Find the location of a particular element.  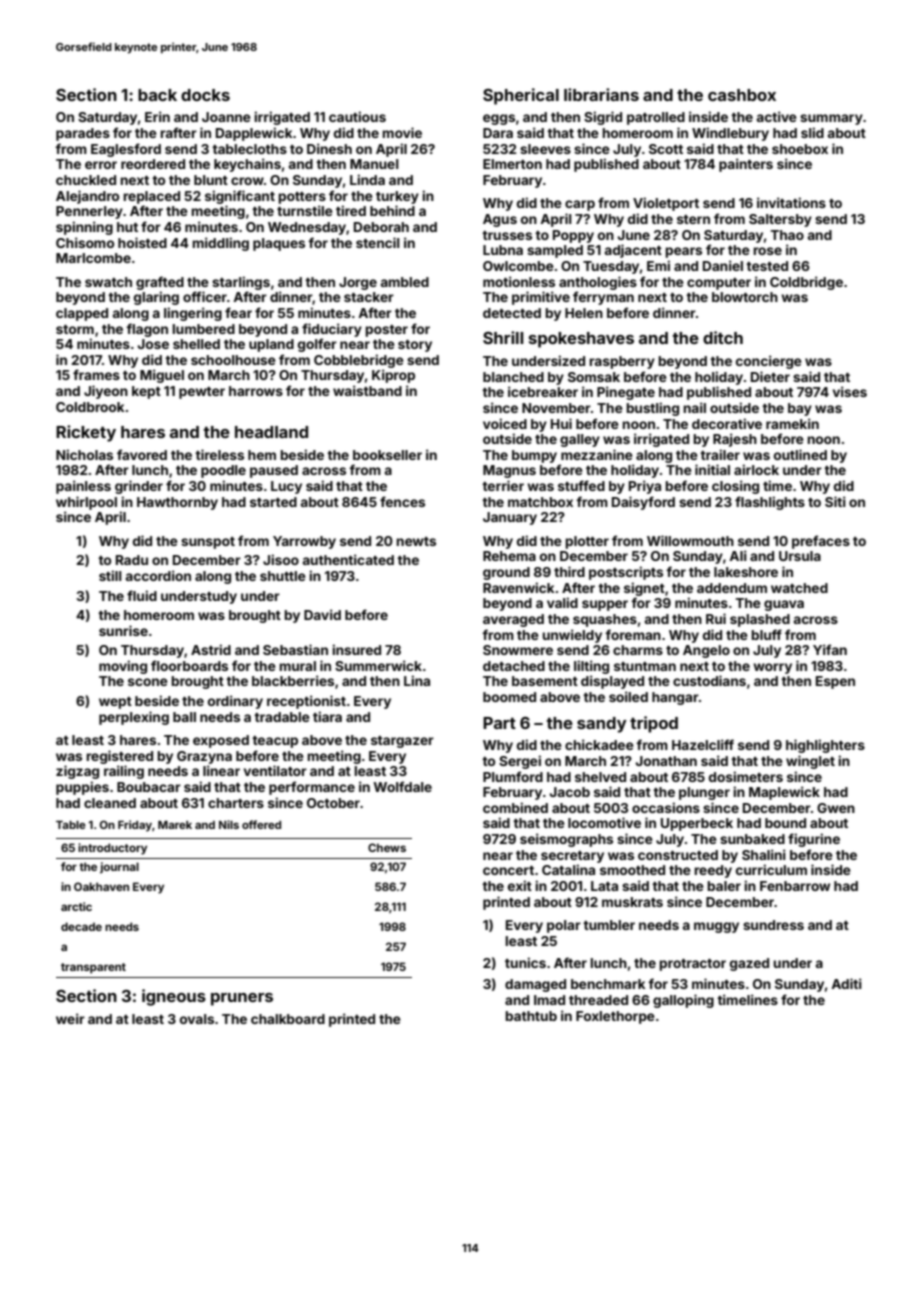

parades is located at coordinates (83, 134).
